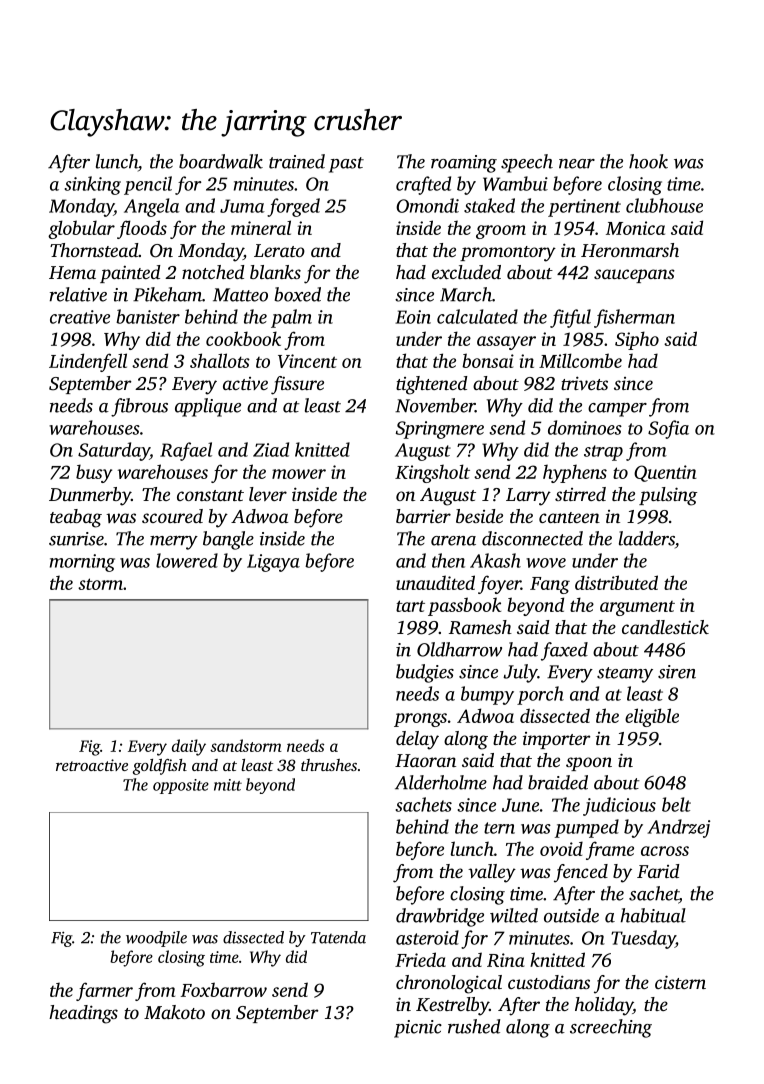  What do you see at coordinates (664, 205) in the document?
I see `clubhouse` at bounding box center [664, 205].
